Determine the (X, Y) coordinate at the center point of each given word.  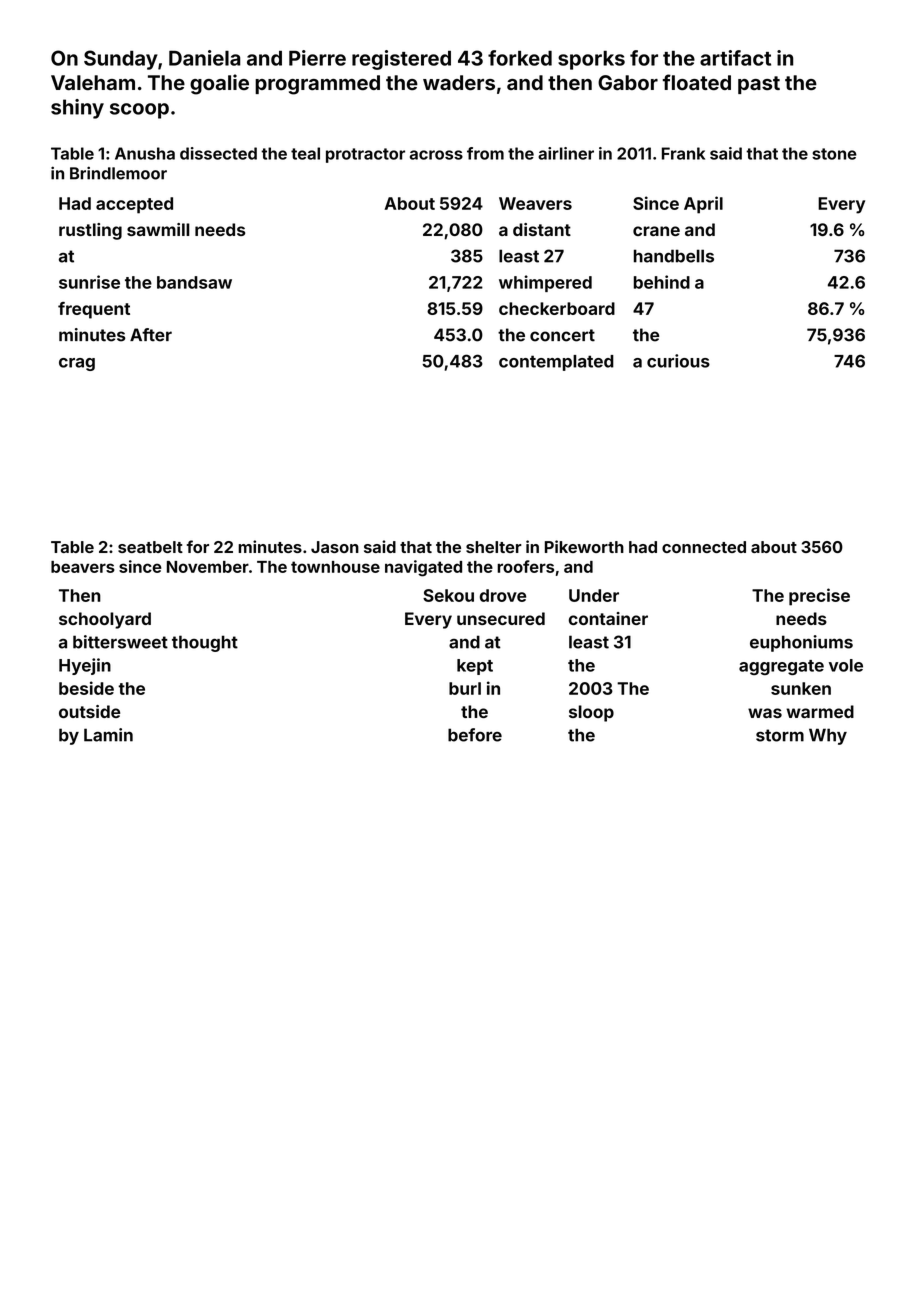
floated (697, 82)
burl (465, 688)
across (436, 155)
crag (77, 364)
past (759, 85)
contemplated (556, 363)
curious (678, 361)
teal (305, 153)
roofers (525, 566)
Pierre (317, 58)
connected (704, 547)
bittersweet (120, 642)
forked (520, 58)
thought (205, 643)
